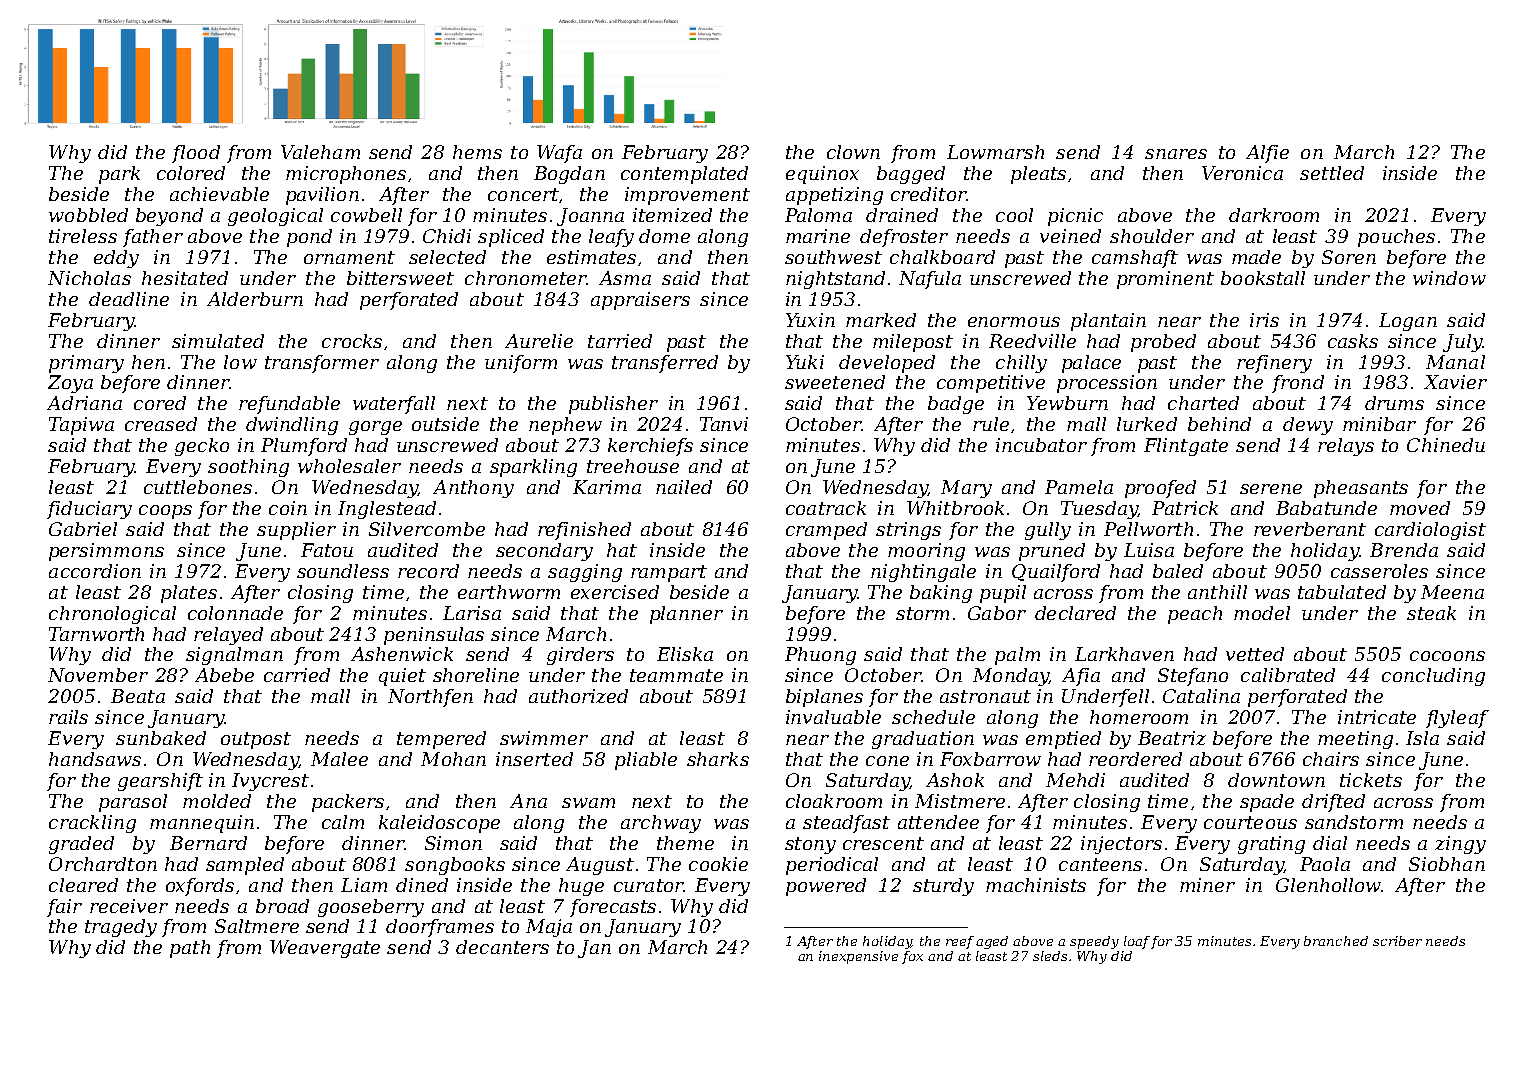 The height and width of the page is (1085, 1534). What do you see at coordinates (89, 278) in the page?
I see `Nicholas` at bounding box center [89, 278].
